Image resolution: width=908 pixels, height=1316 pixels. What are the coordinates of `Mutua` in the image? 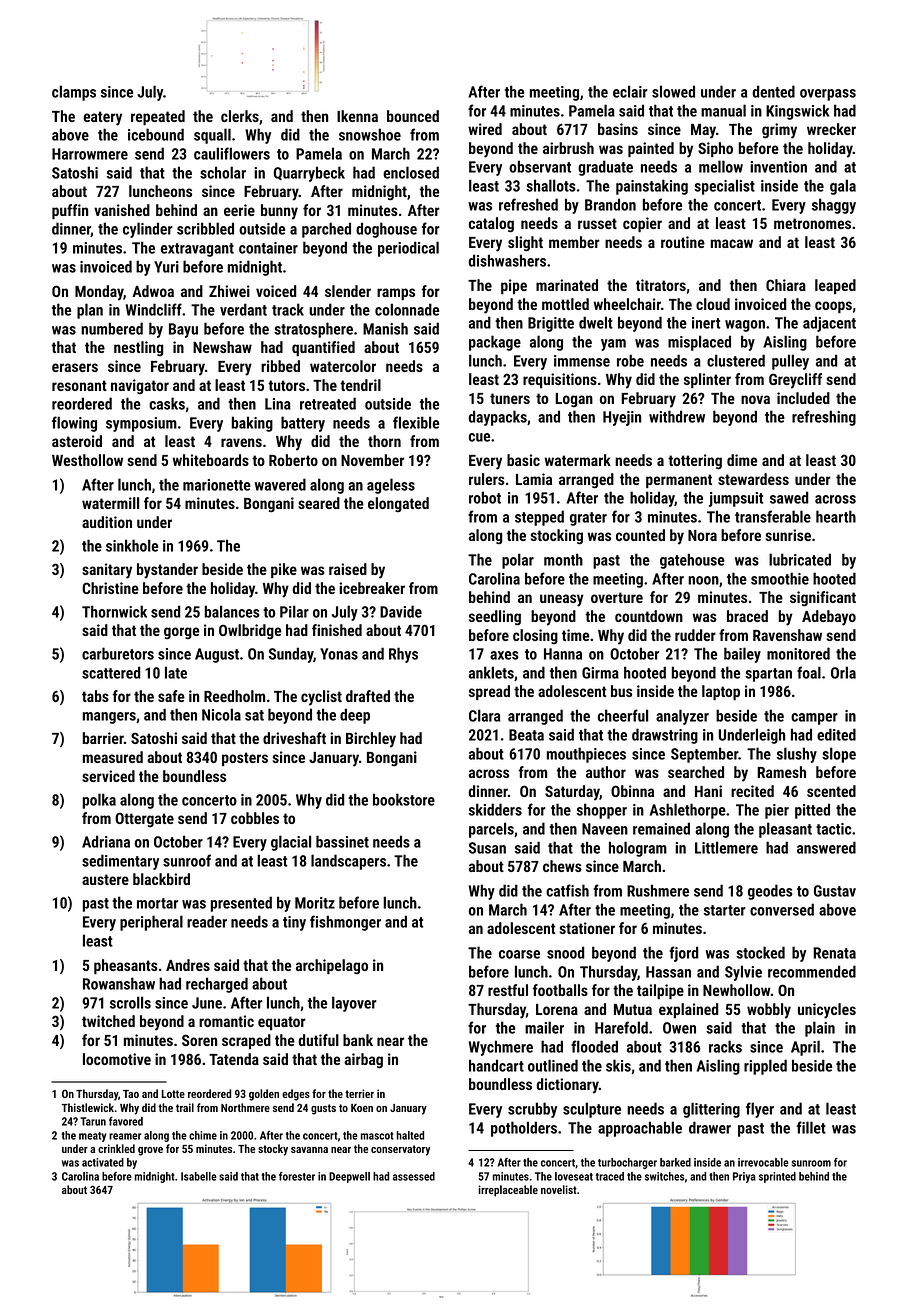 It's located at (633, 1009).
